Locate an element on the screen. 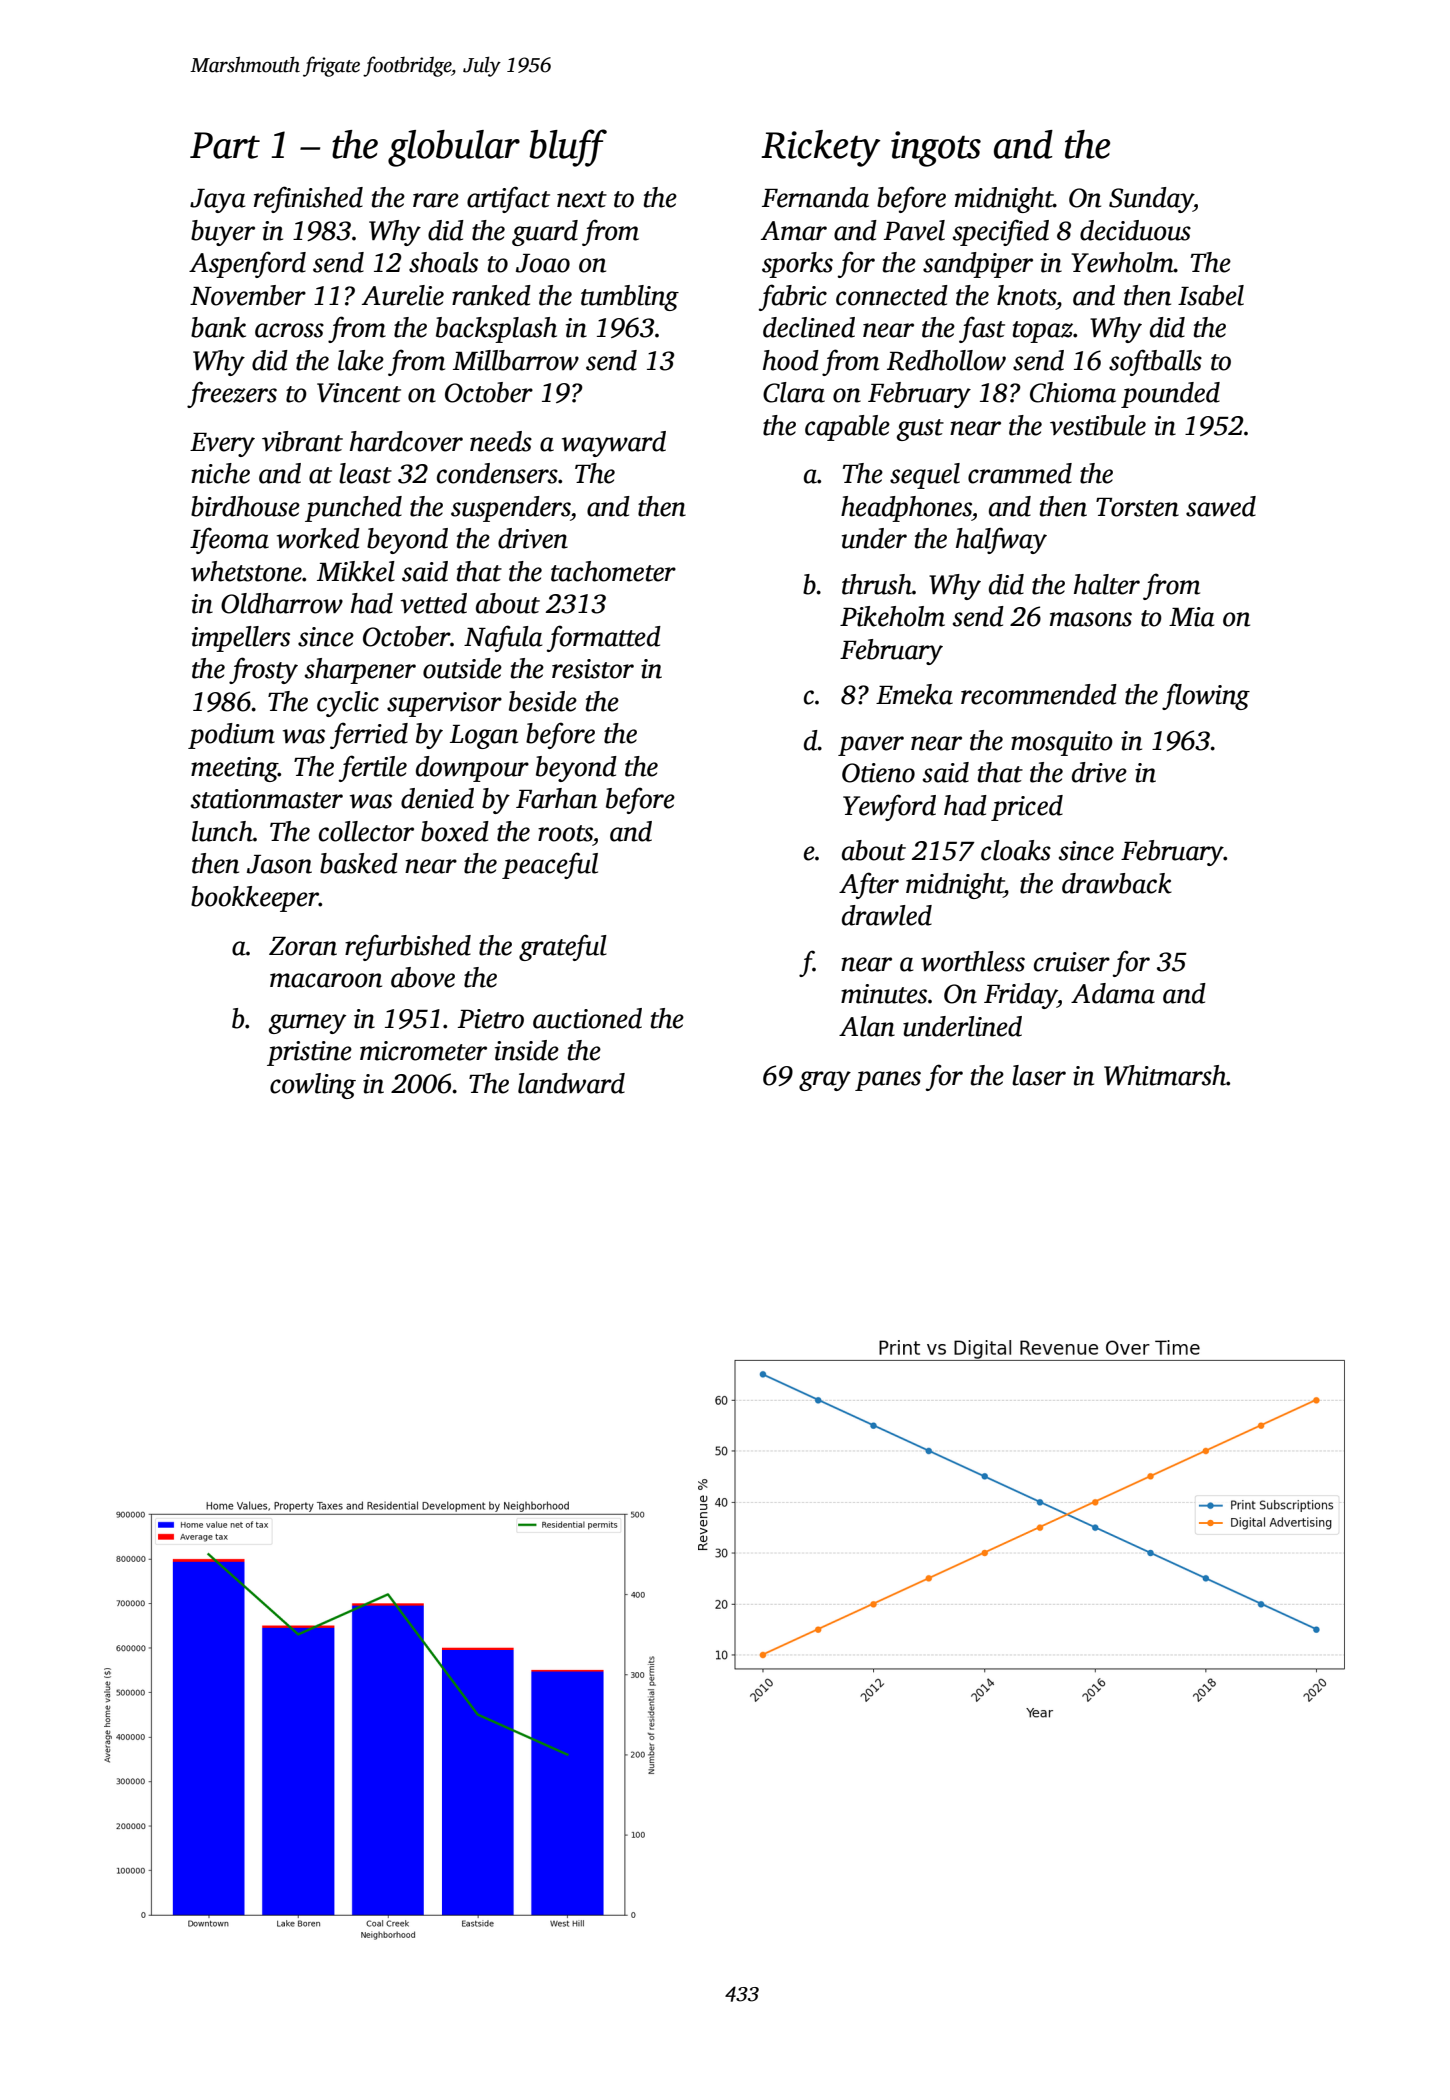 This screenshot has height=2100, width=1450. Logan is located at coordinates (484, 737).
